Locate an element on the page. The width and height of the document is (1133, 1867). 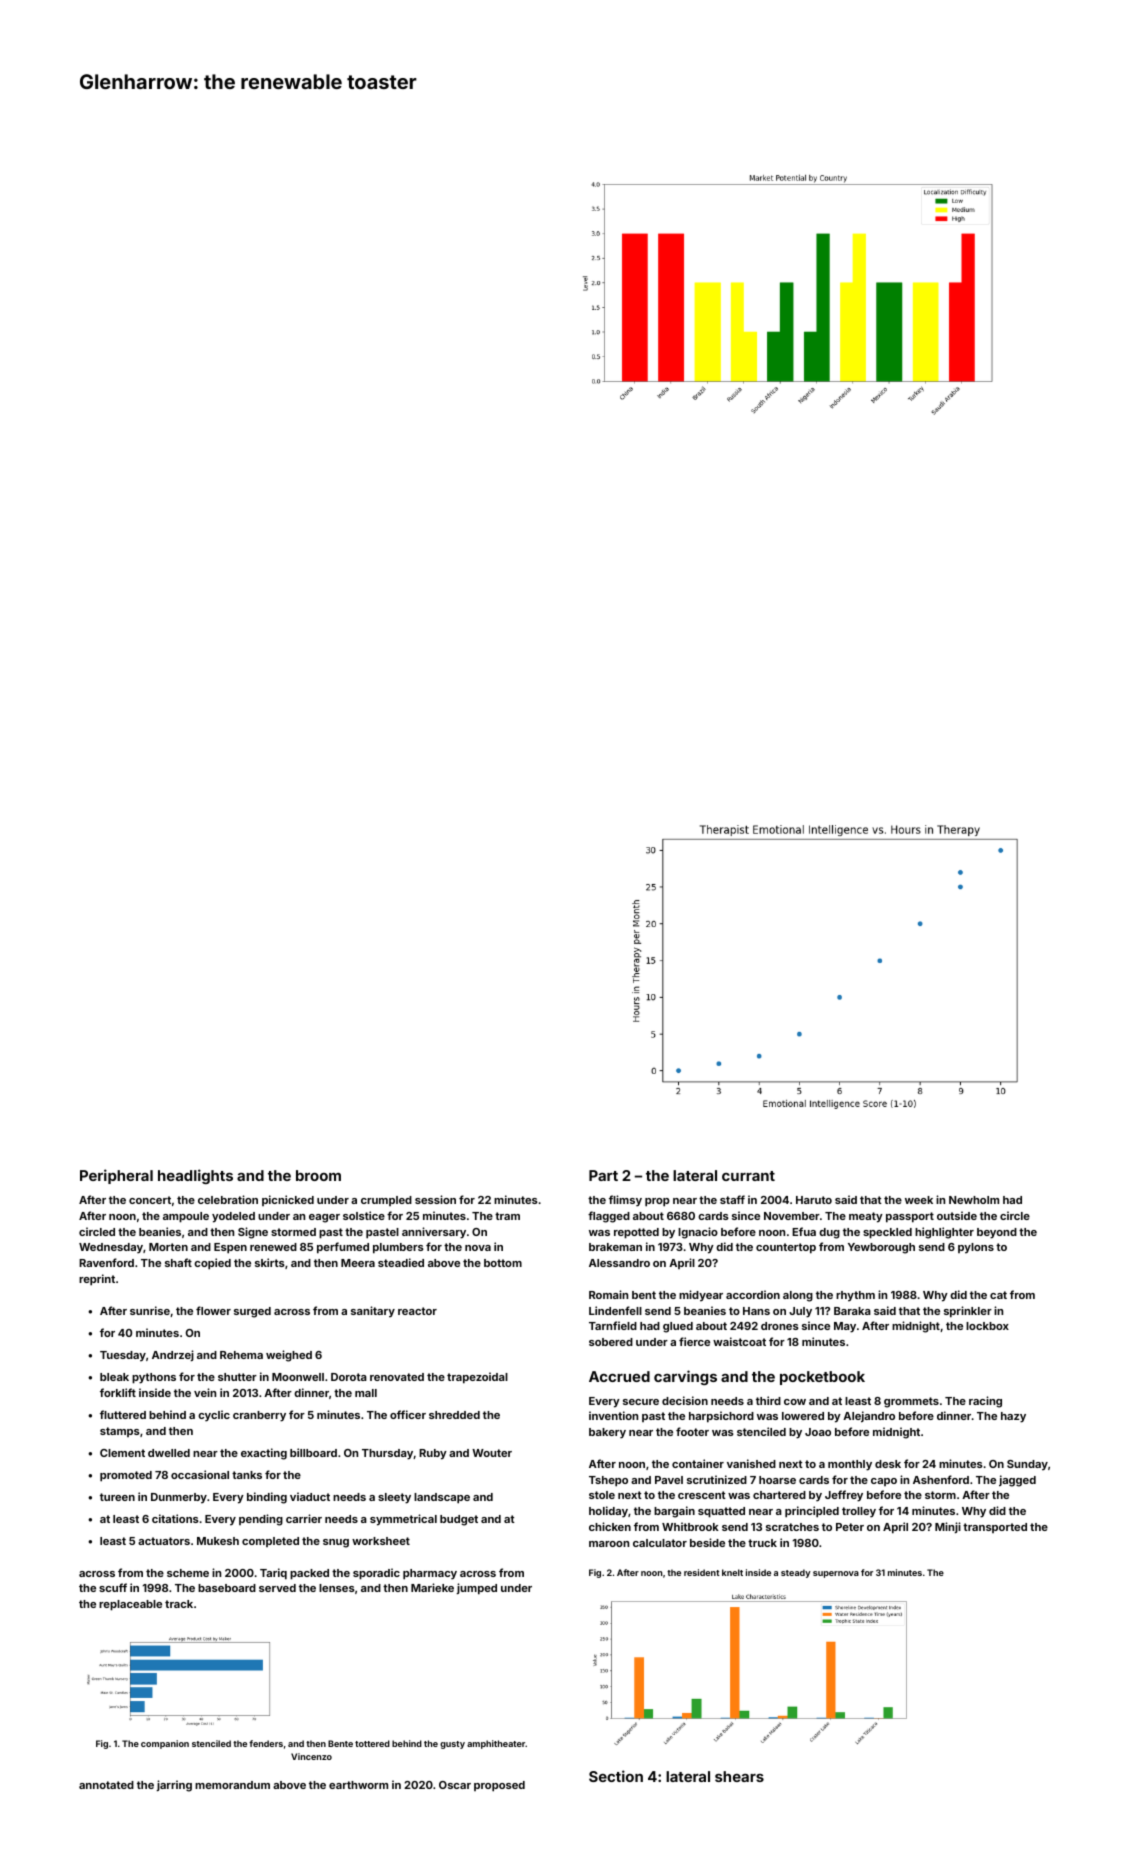
companion is located at coordinates (165, 1744).
